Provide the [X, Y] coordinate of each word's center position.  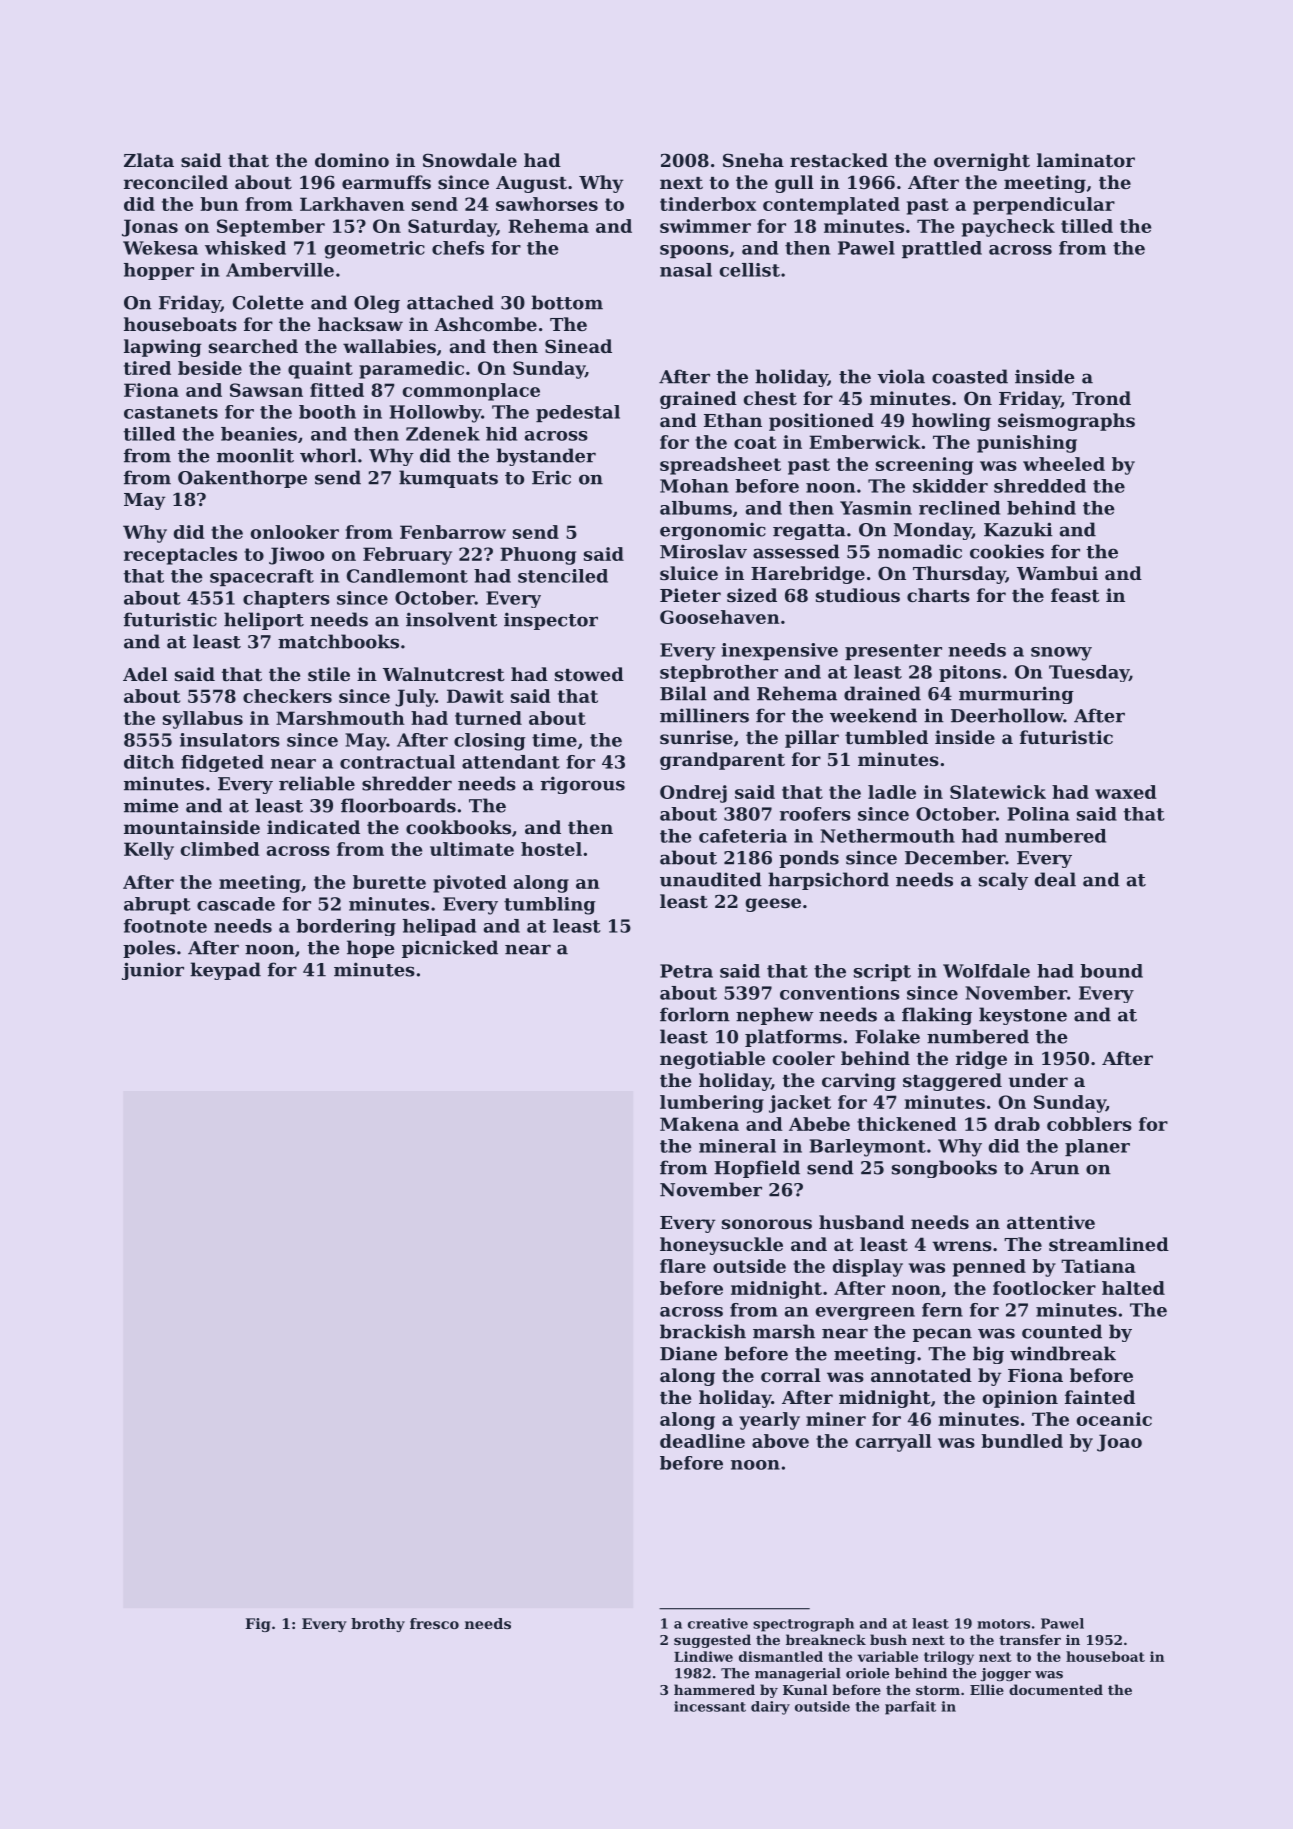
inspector [551, 621]
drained [882, 693]
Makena [699, 1124]
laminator [1086, 160]
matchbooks [338, 641]
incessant [710, 1706]
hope [371, 949]
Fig [258, 1625]
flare [683, 1266]
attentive [1051, 1222]
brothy [378, 1625]
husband [861, 1222]
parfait [910, 1708]
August [531, 184]
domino [352, 160]
